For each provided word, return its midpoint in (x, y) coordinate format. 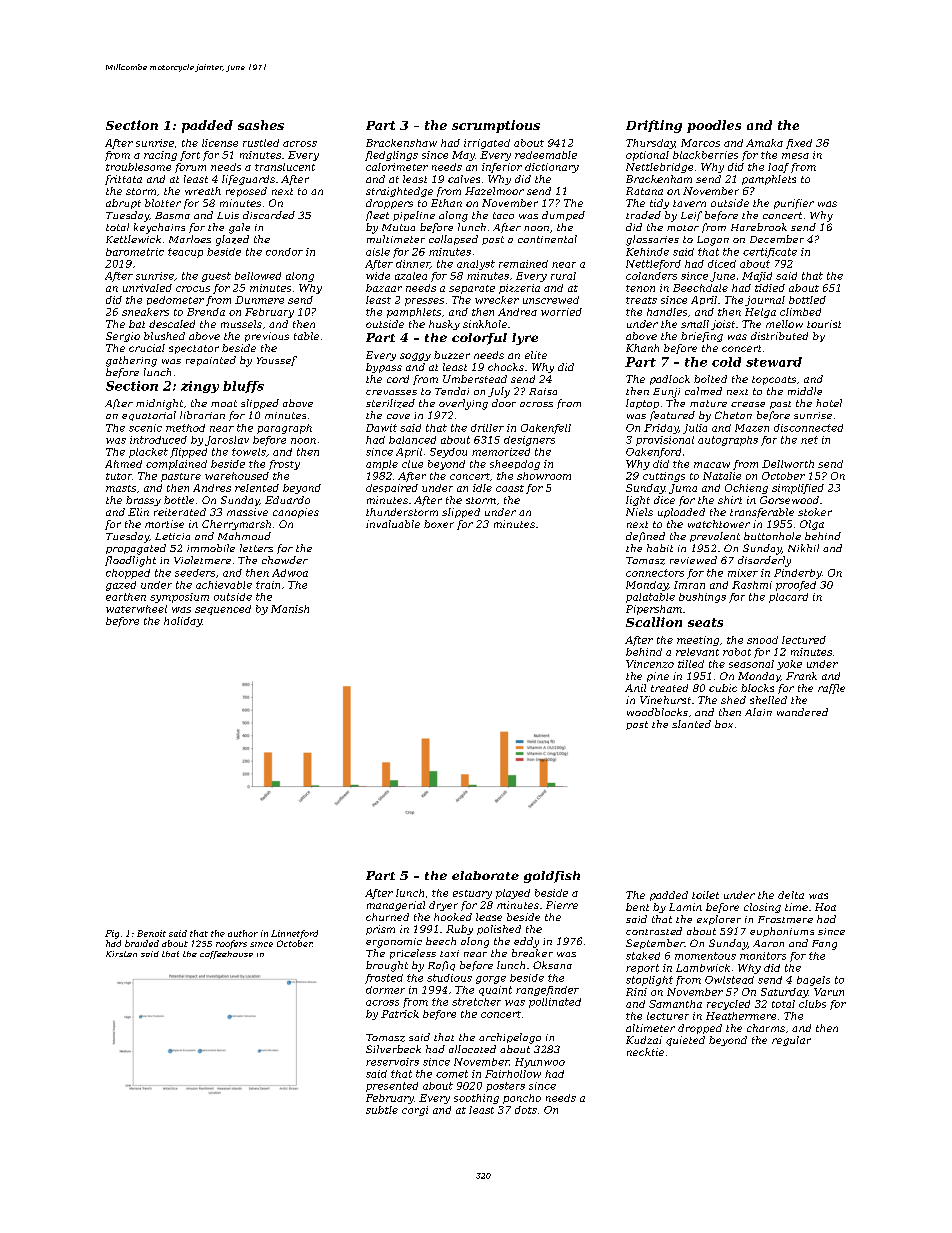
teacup (185, 253)
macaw (712, 465)
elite (536, 355)
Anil (635, 688)
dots (526, 1110)
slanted (691, 724)
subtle (382, 1110)
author (243, 933)
